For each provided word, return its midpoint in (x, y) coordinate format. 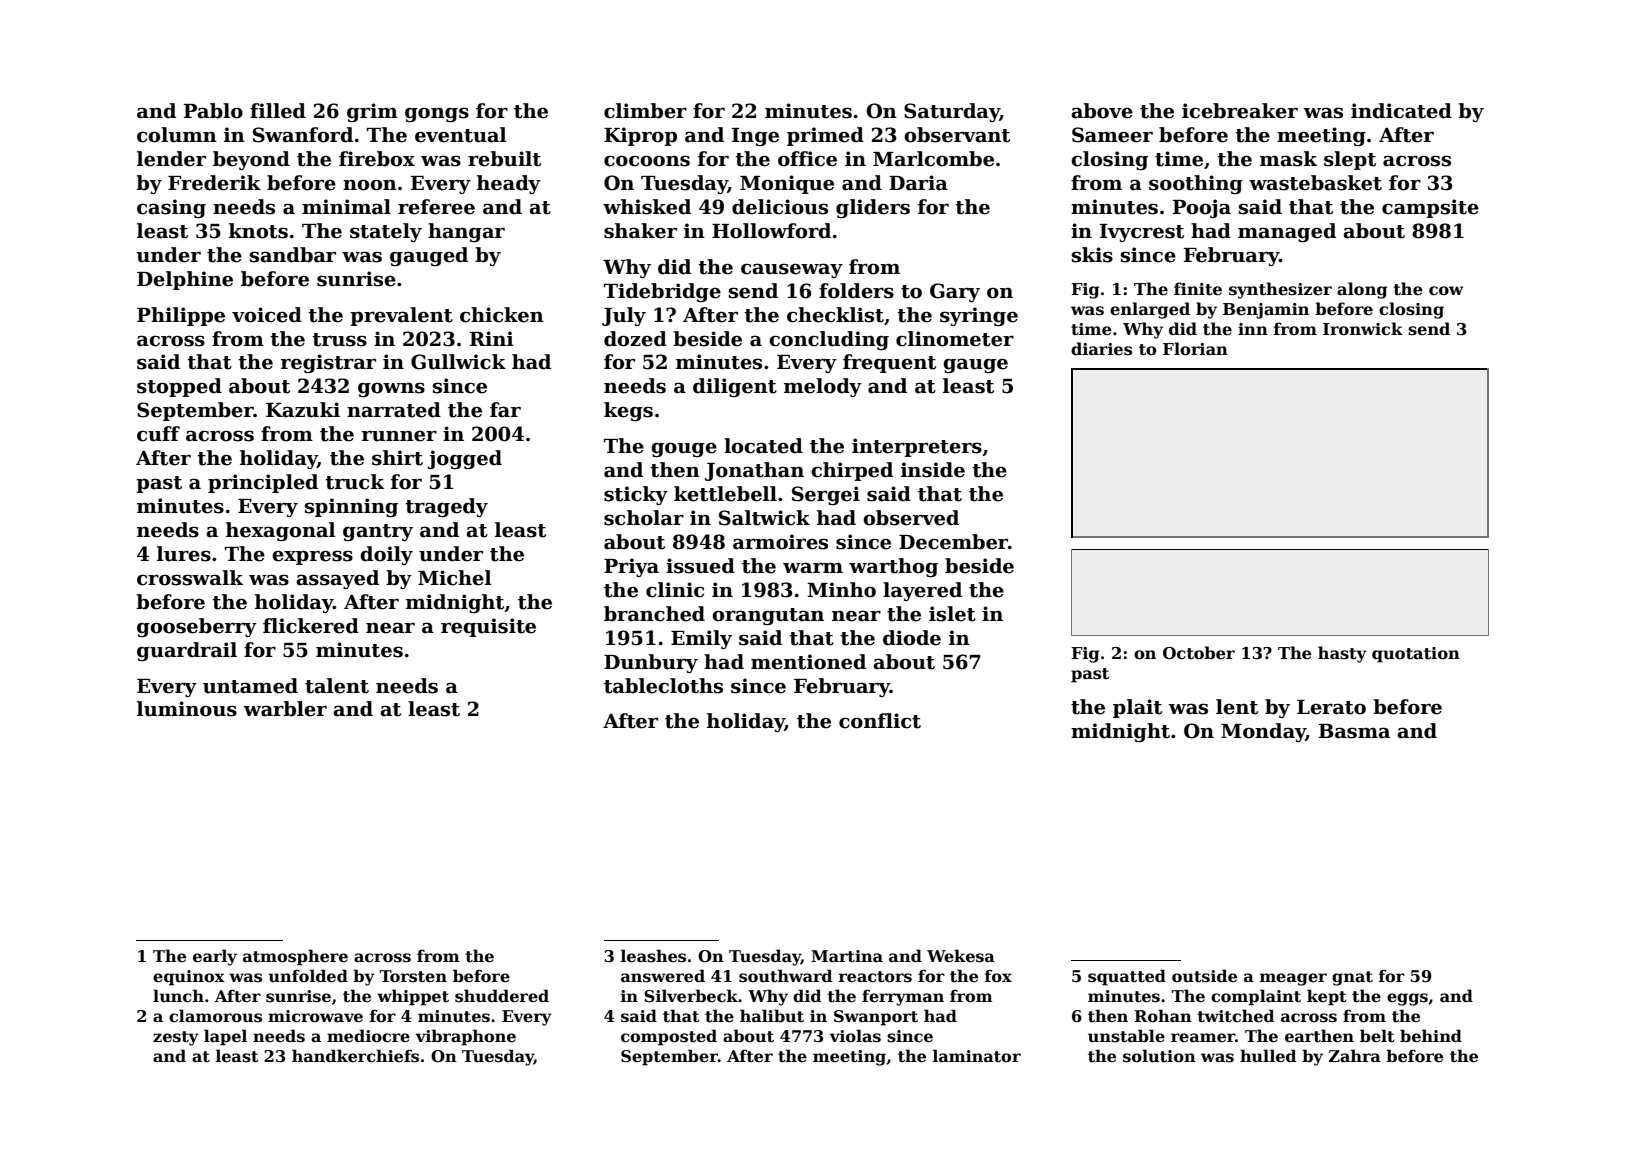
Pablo (213, 111)
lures (184, 554)
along (1362, 290)
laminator (977, 1056)
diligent (735, 387)
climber (645, 111)
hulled (1268, 1056)
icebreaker (1240, 111)
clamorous (215, 1016)
